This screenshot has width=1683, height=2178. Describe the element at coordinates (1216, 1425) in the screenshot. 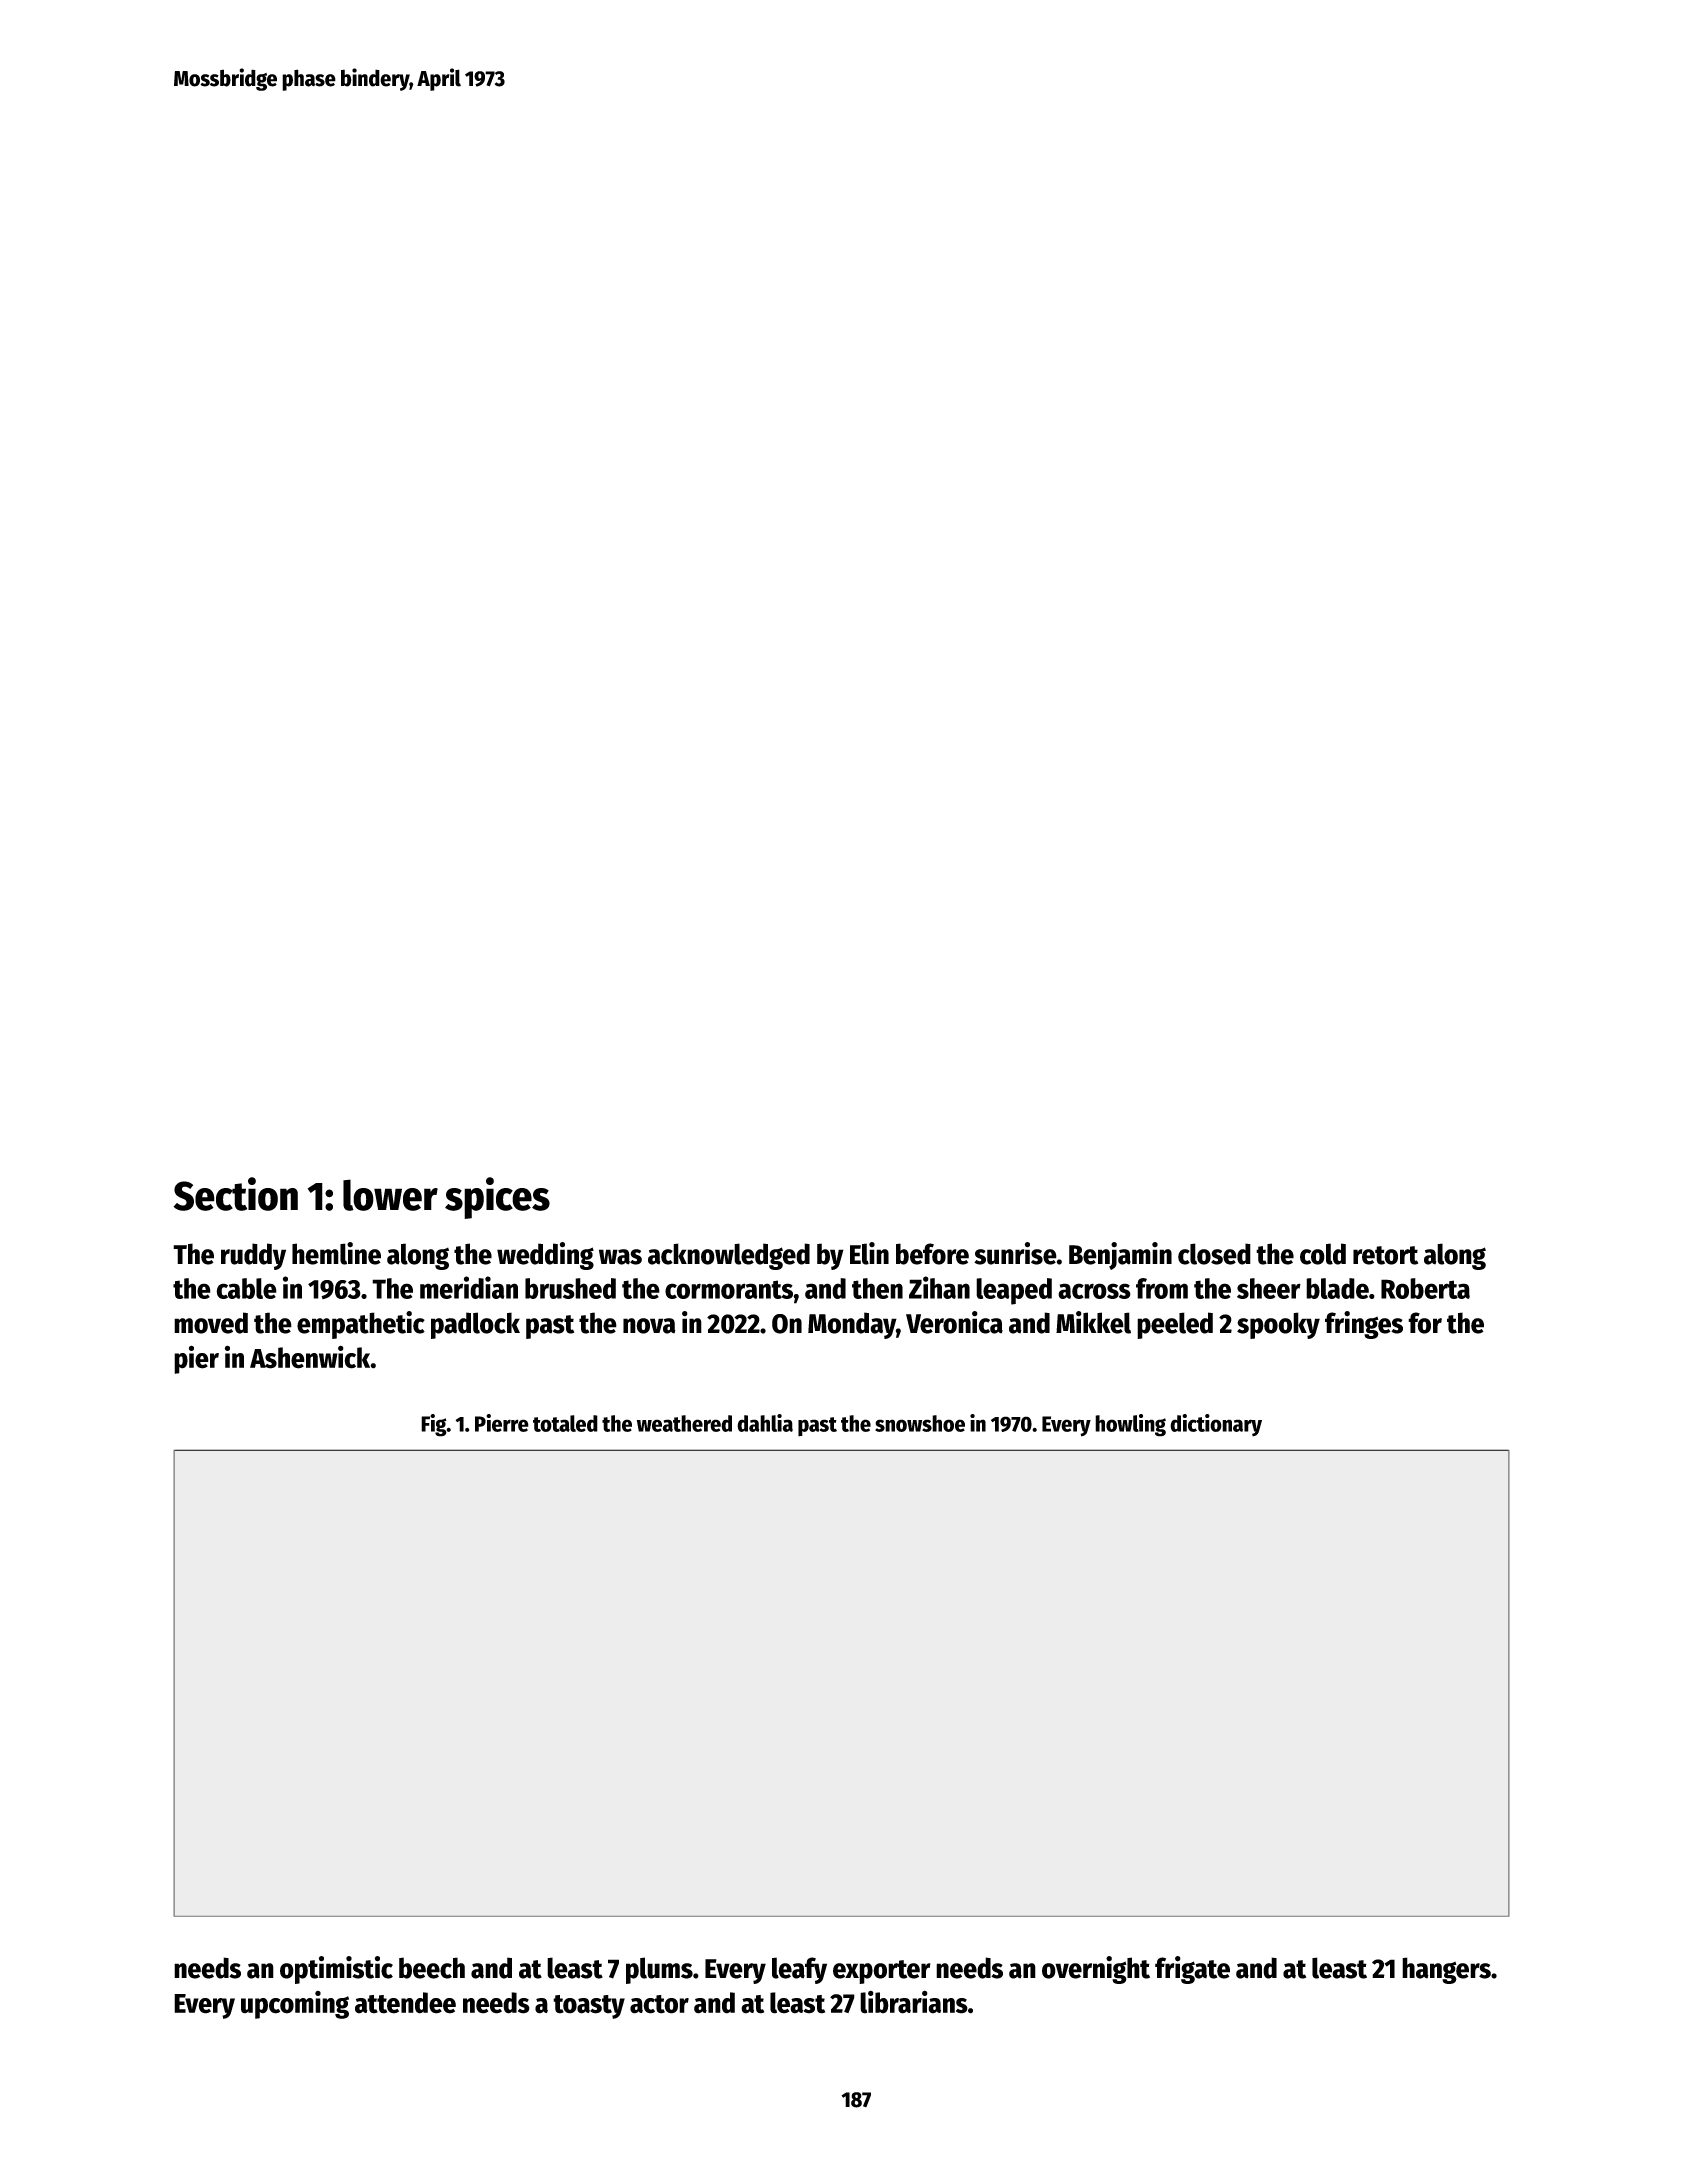

I see `dictionary` at that location.
